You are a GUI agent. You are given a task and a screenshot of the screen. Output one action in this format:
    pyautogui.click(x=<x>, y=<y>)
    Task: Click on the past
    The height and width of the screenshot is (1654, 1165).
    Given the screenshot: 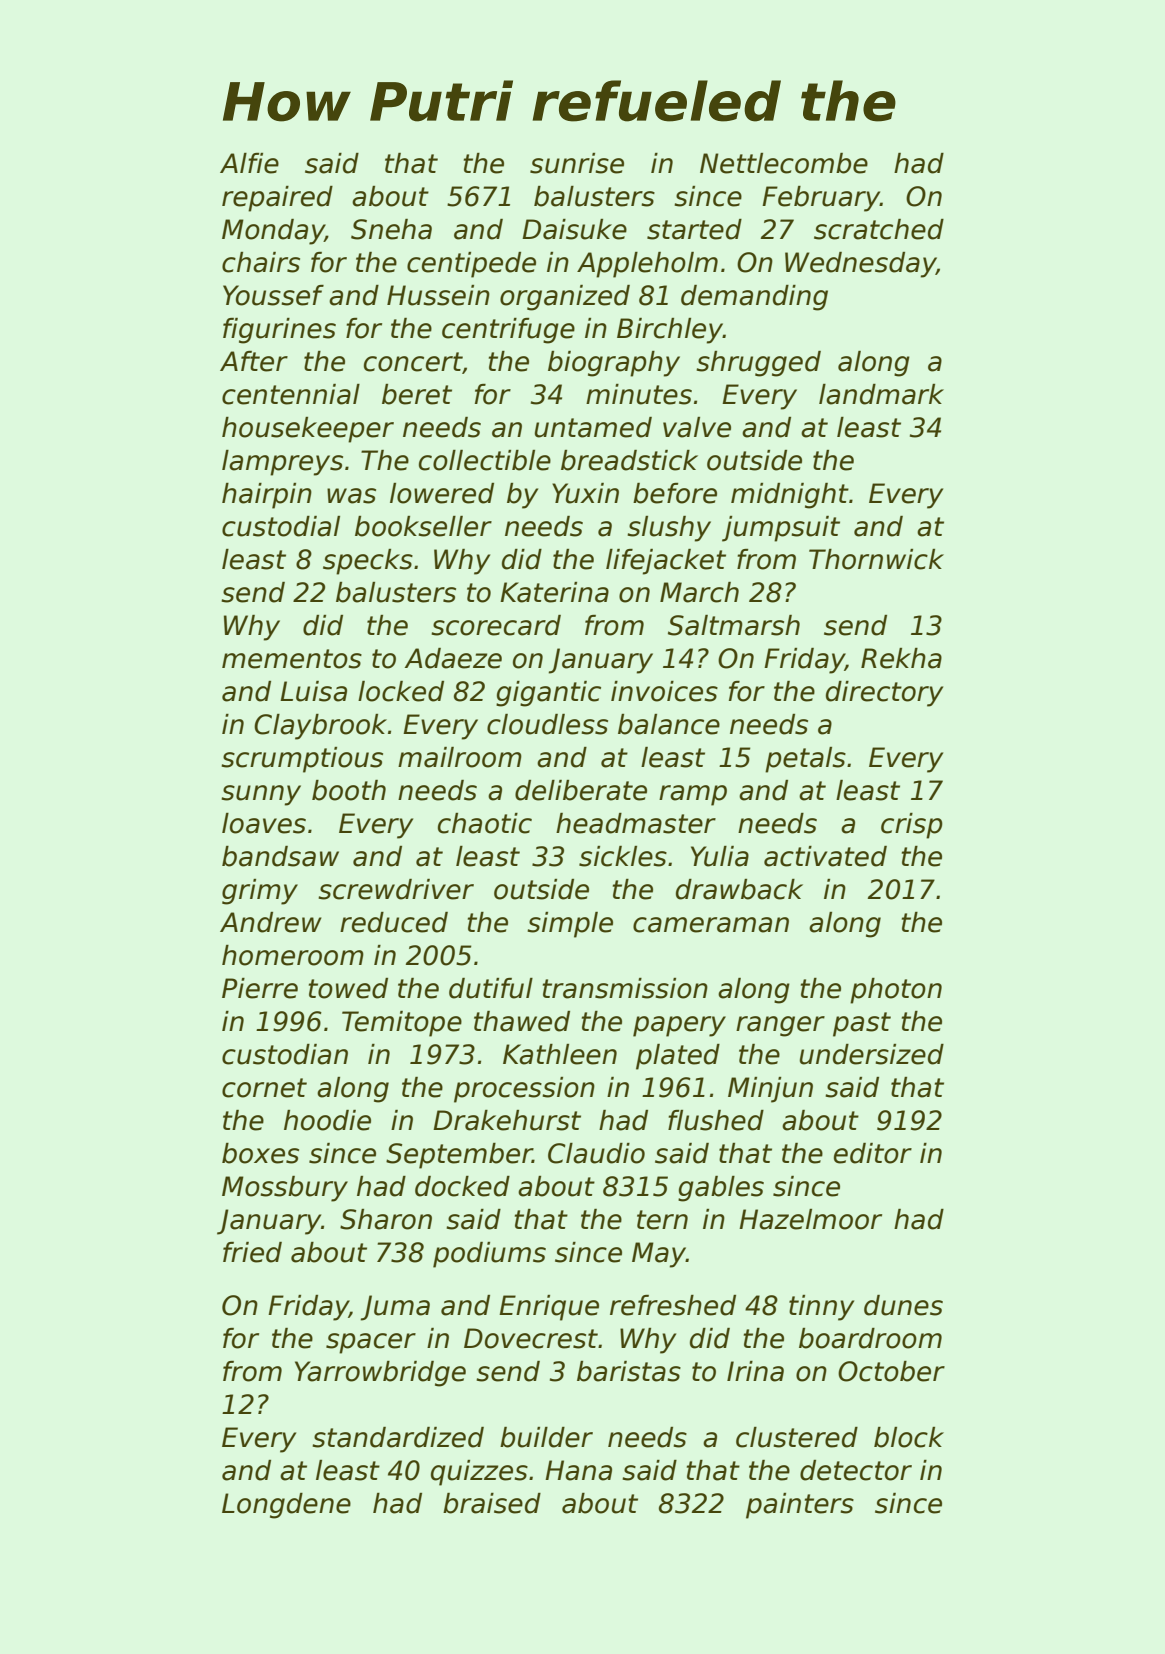 What is the action you would take?
    pyautogui.click(x=862, y=1024)
